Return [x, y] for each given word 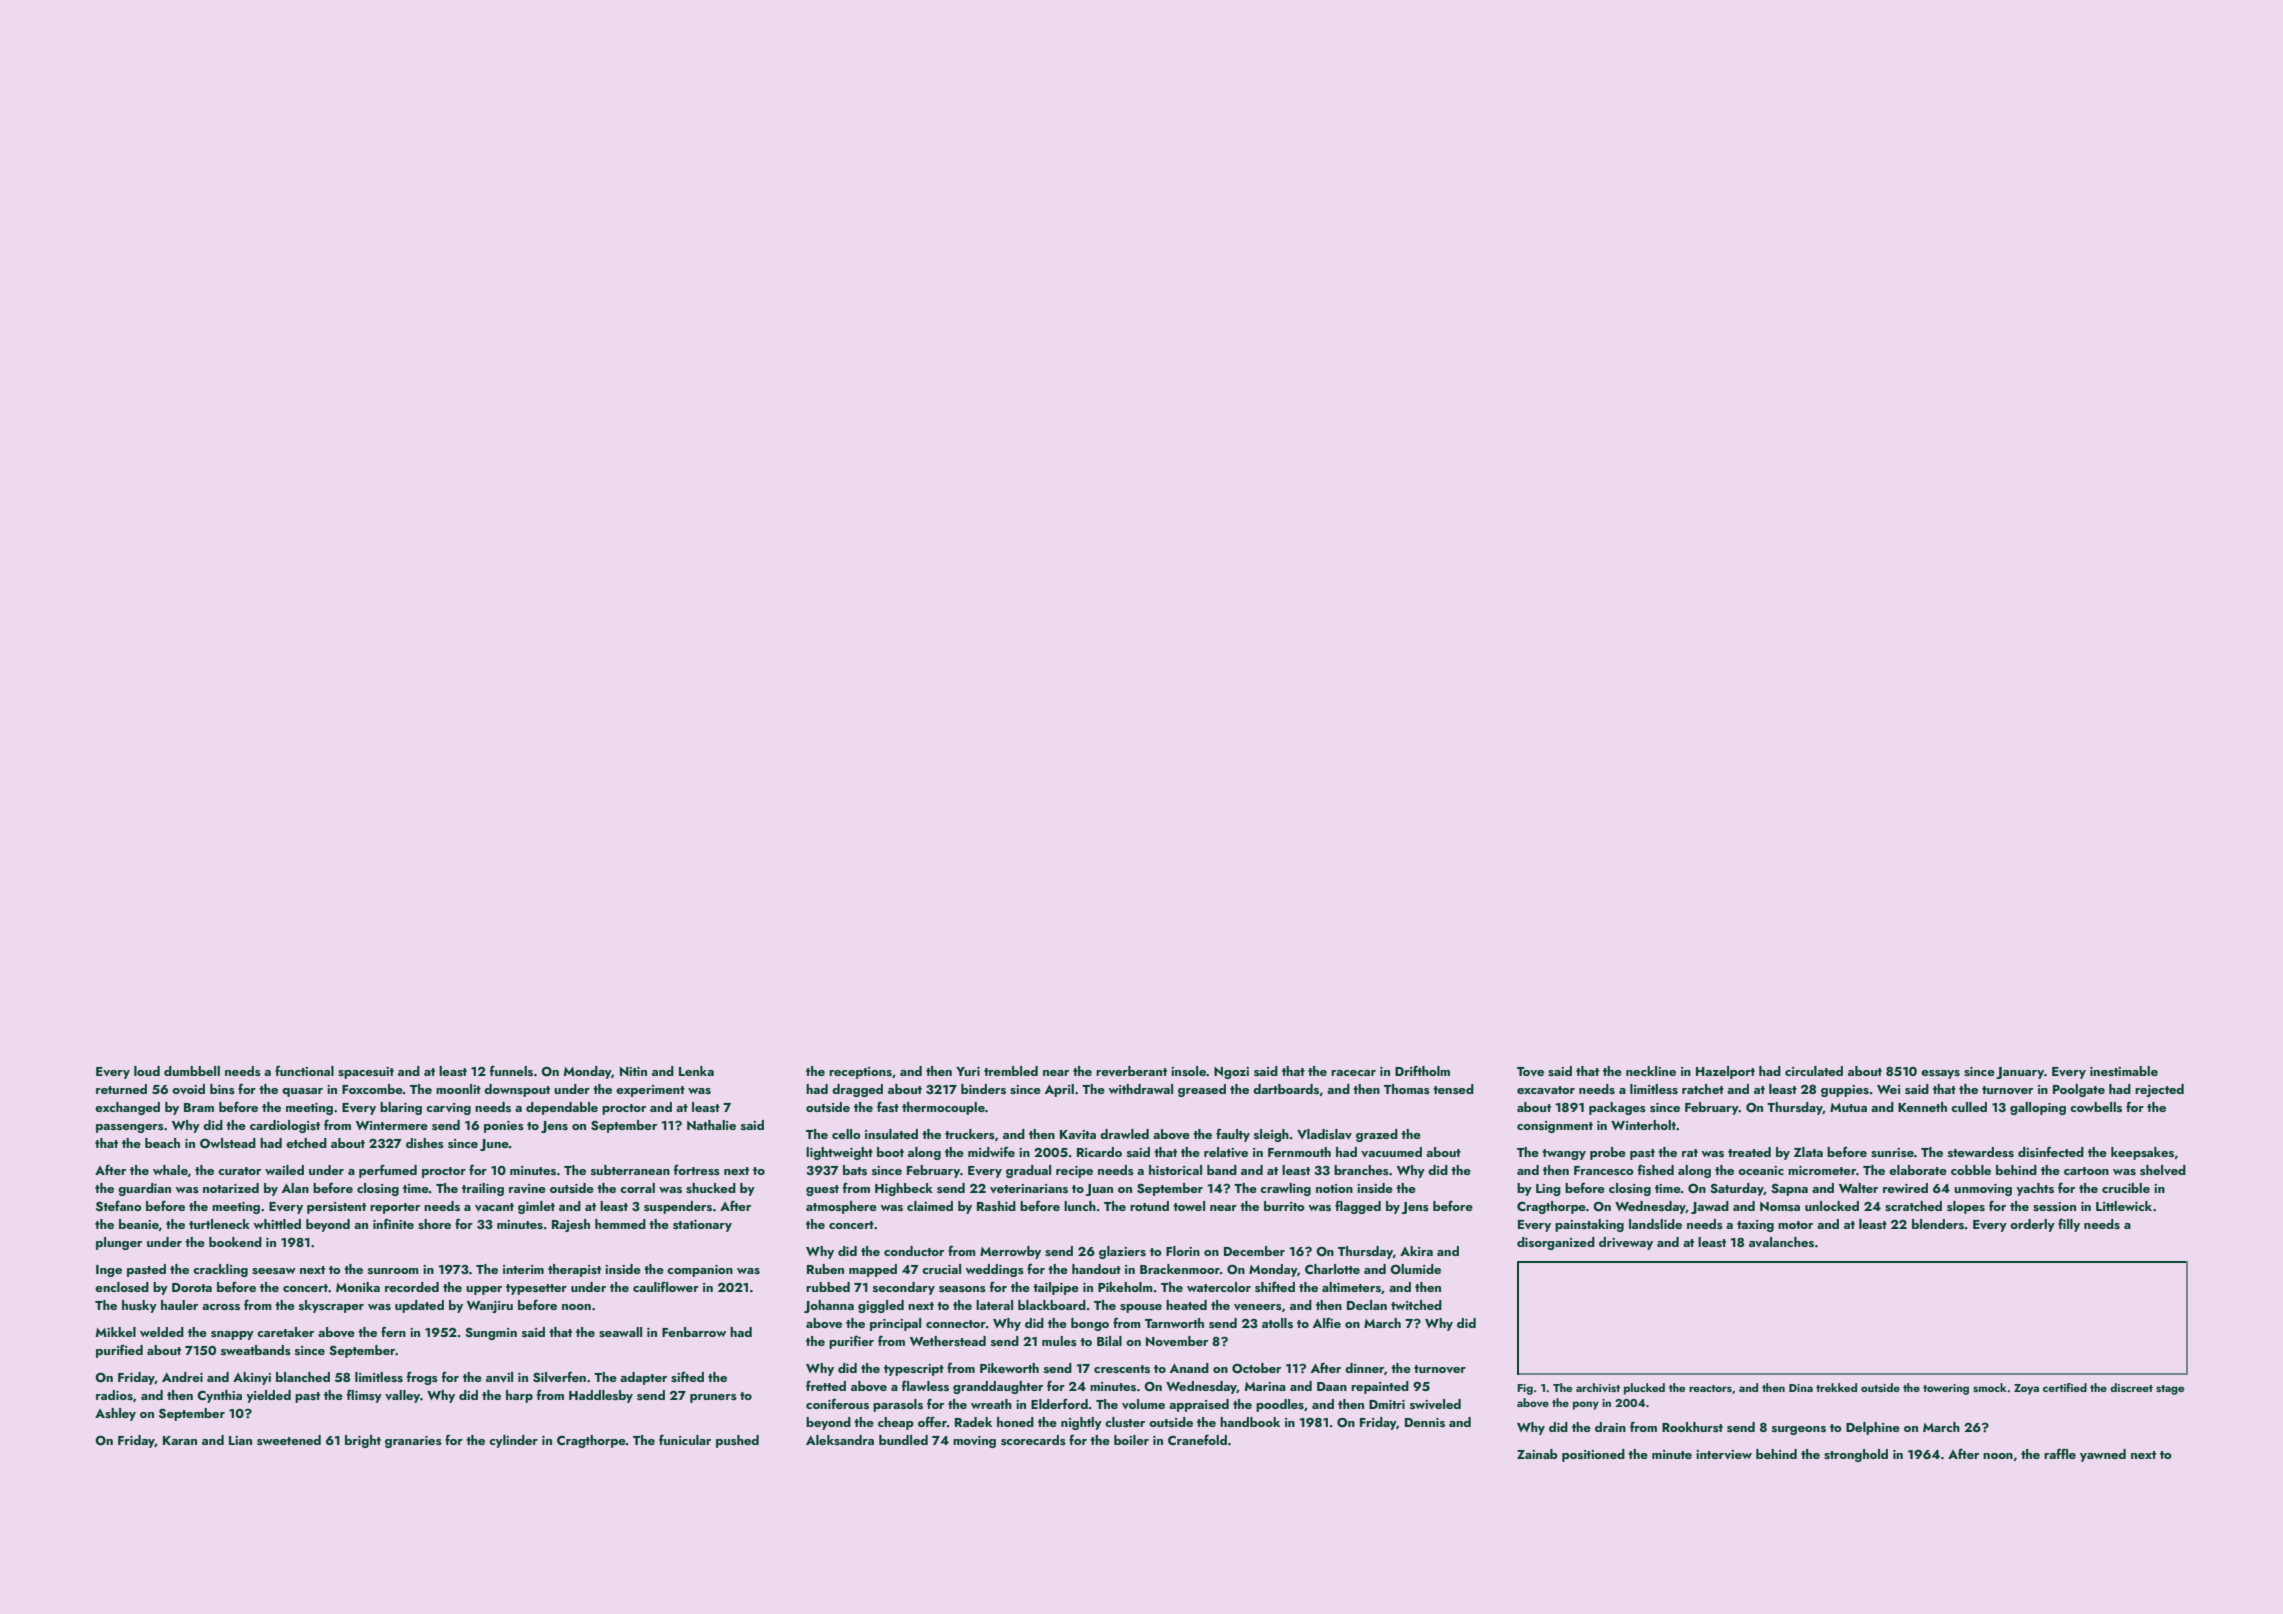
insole [1188, 1071]
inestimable [2124, 1071]
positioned [1593, 1455]
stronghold [1856, 1455]
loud [147, 1071]
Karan [180, 1440]
